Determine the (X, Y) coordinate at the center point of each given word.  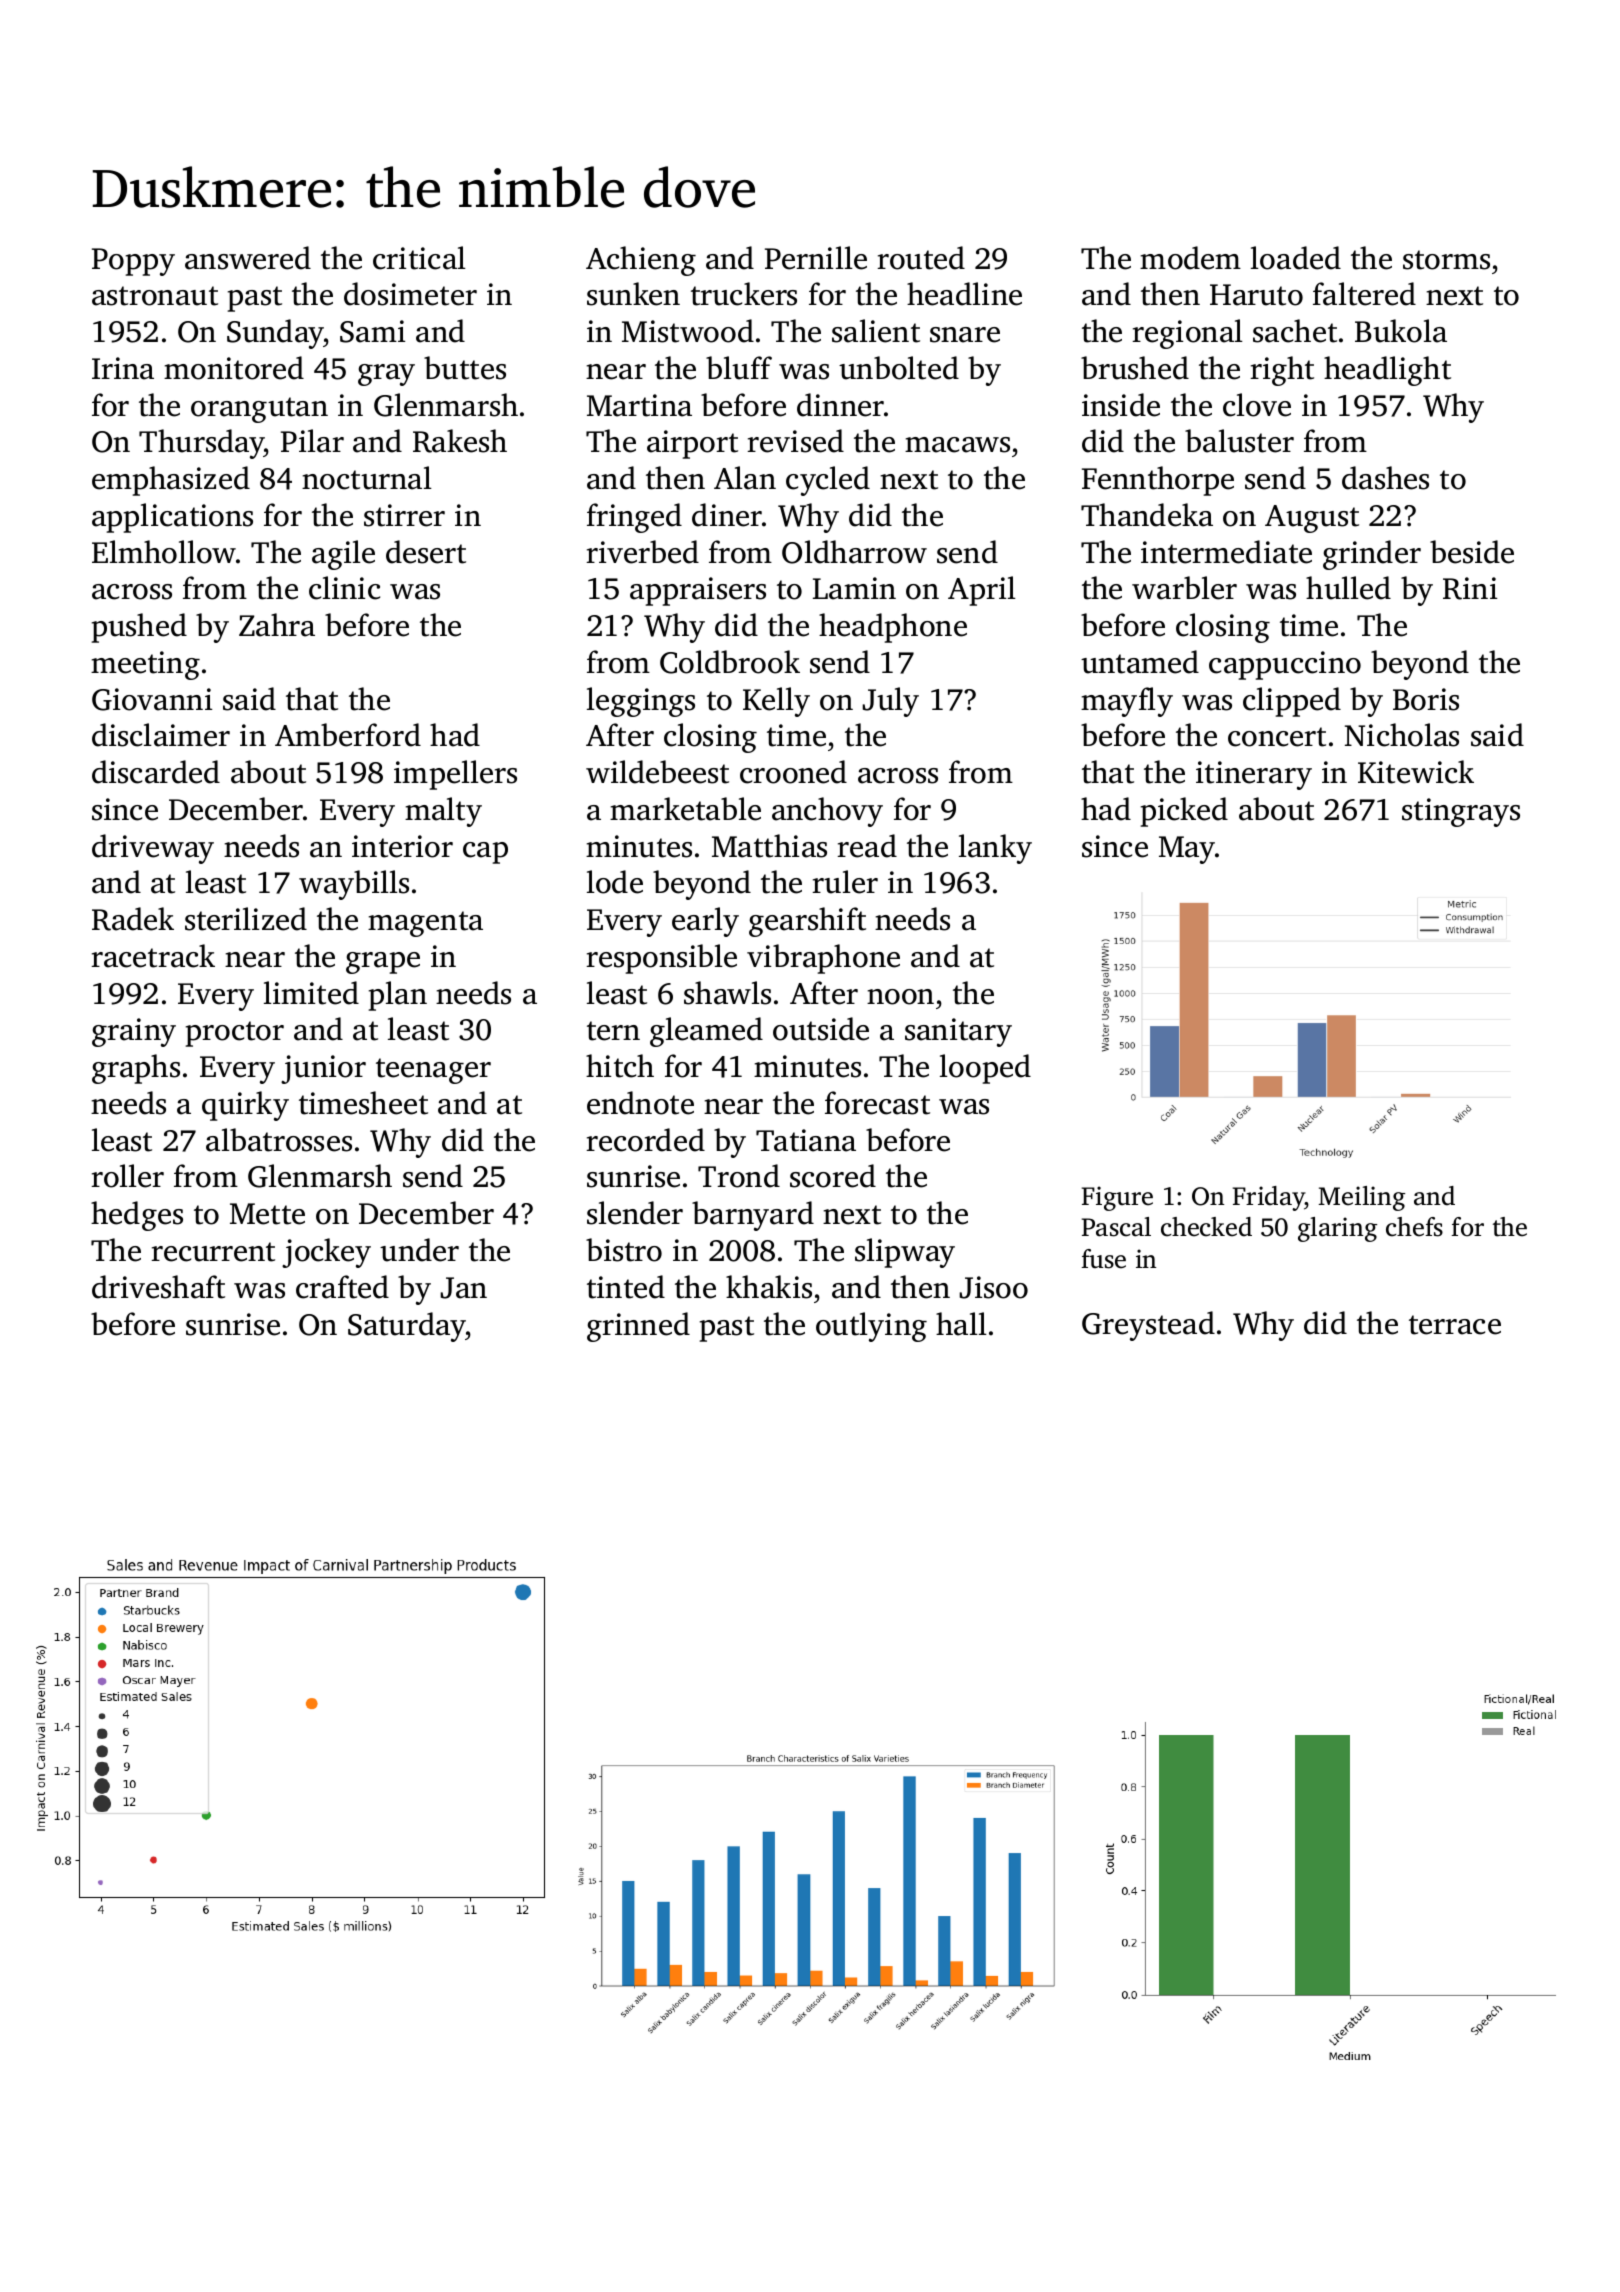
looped (985, 1069)
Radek (133, 919)
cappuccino (1285, 665)
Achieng (641, 261)
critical (419, 258)
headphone (893, 628)
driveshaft (158, 1287)
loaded (1296, 258)
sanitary (958, 1032)
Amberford (348, 735)
